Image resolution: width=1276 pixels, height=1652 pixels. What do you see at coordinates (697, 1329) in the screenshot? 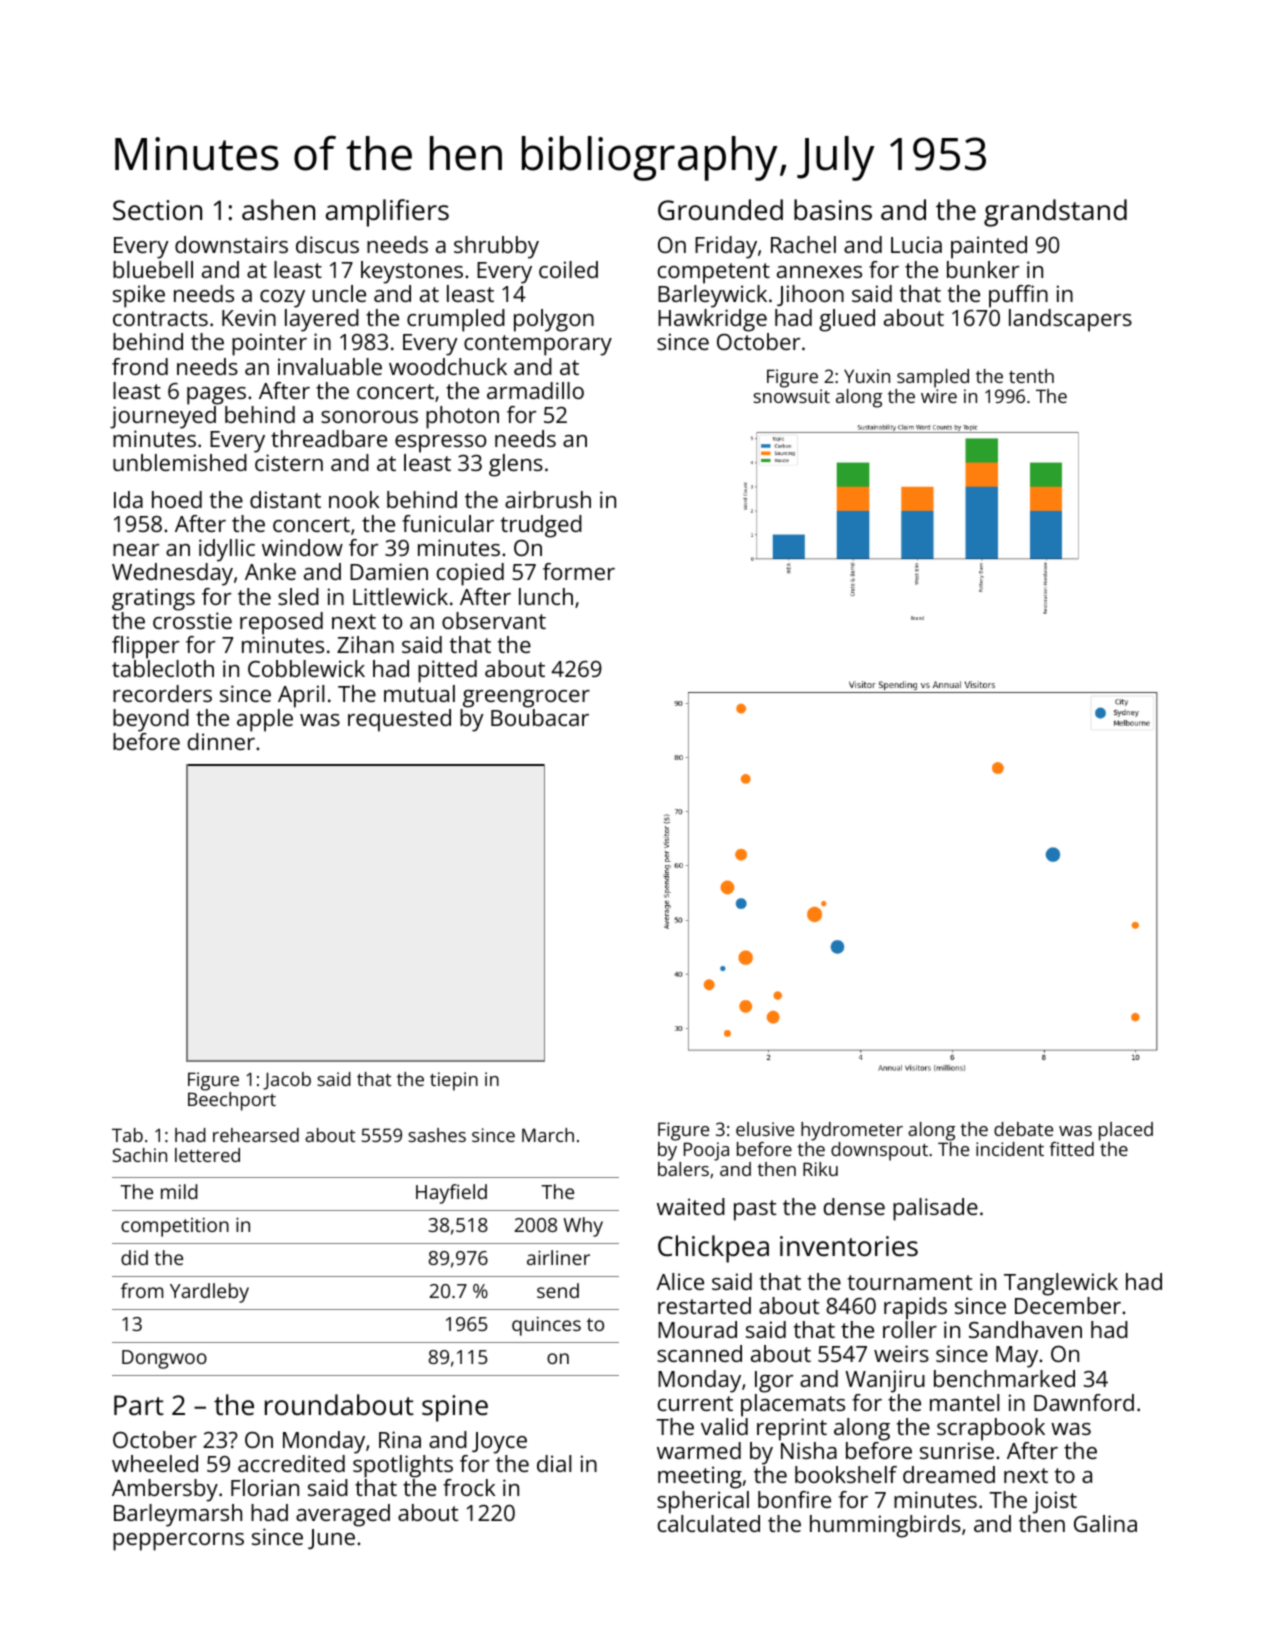
I see `Mourad` at bounding box center [697, 1329].
